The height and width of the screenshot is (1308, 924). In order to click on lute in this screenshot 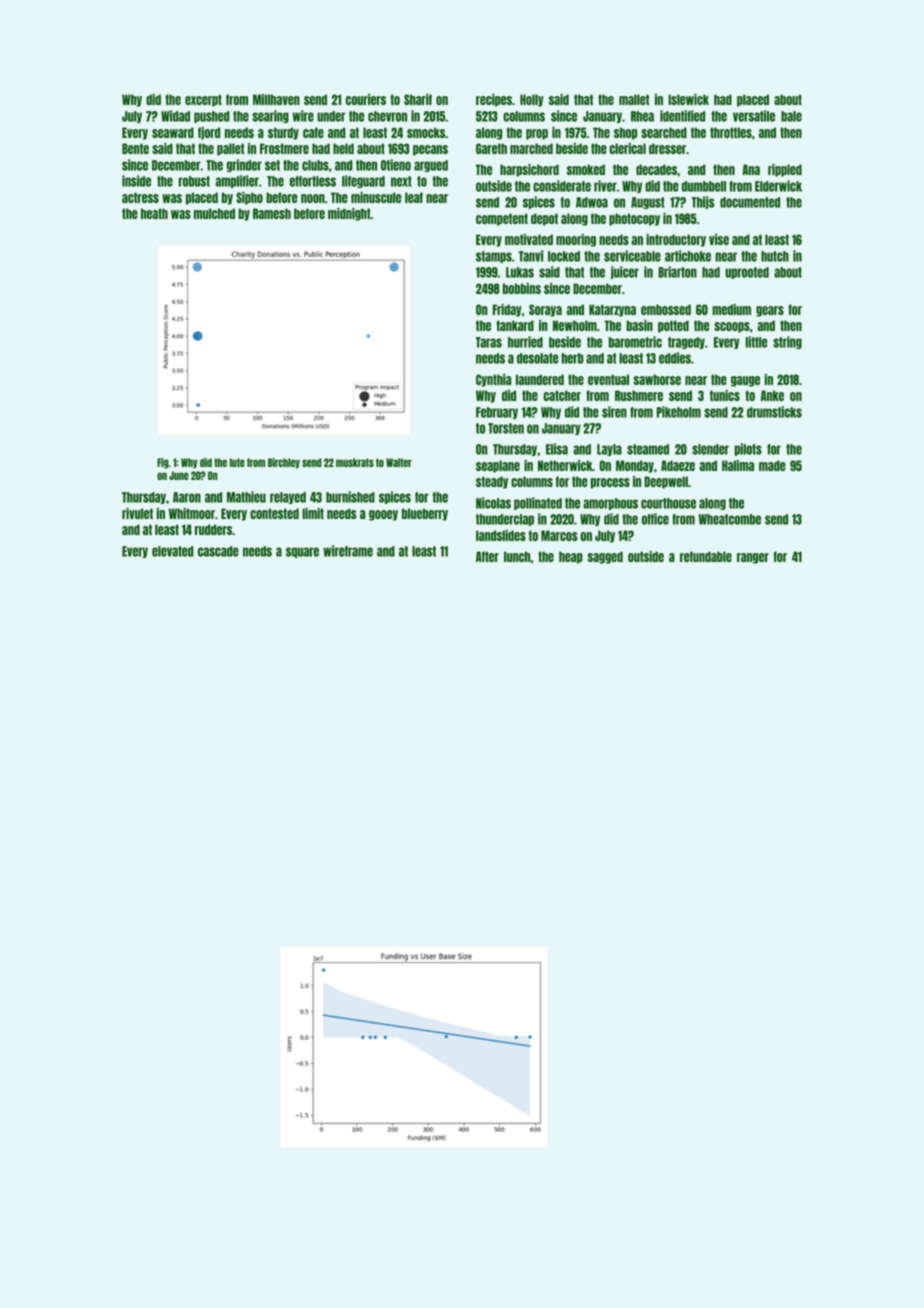, I will do `click(237, 462)`.
